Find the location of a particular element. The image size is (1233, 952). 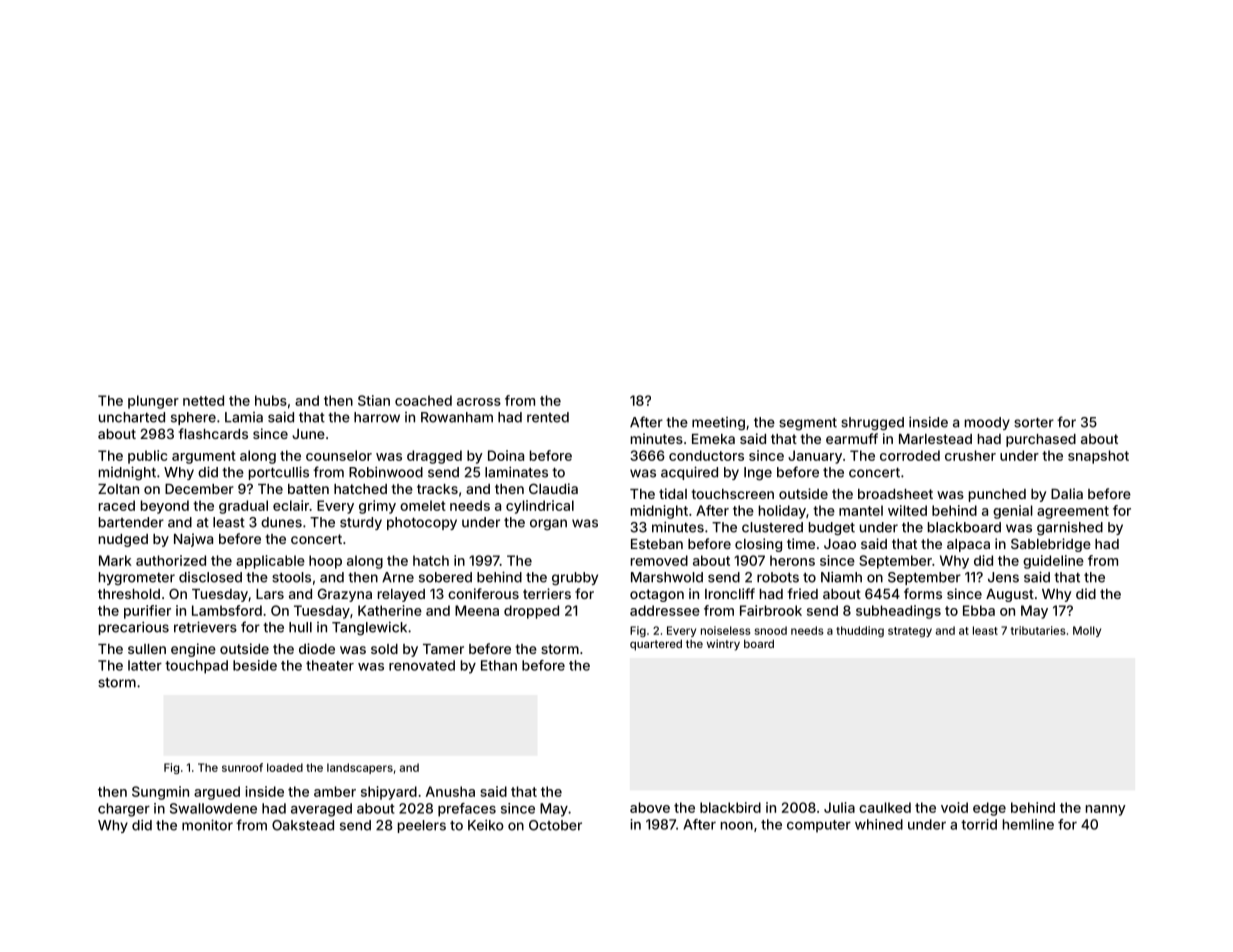

monitor is located at coordinates (207, 825).
